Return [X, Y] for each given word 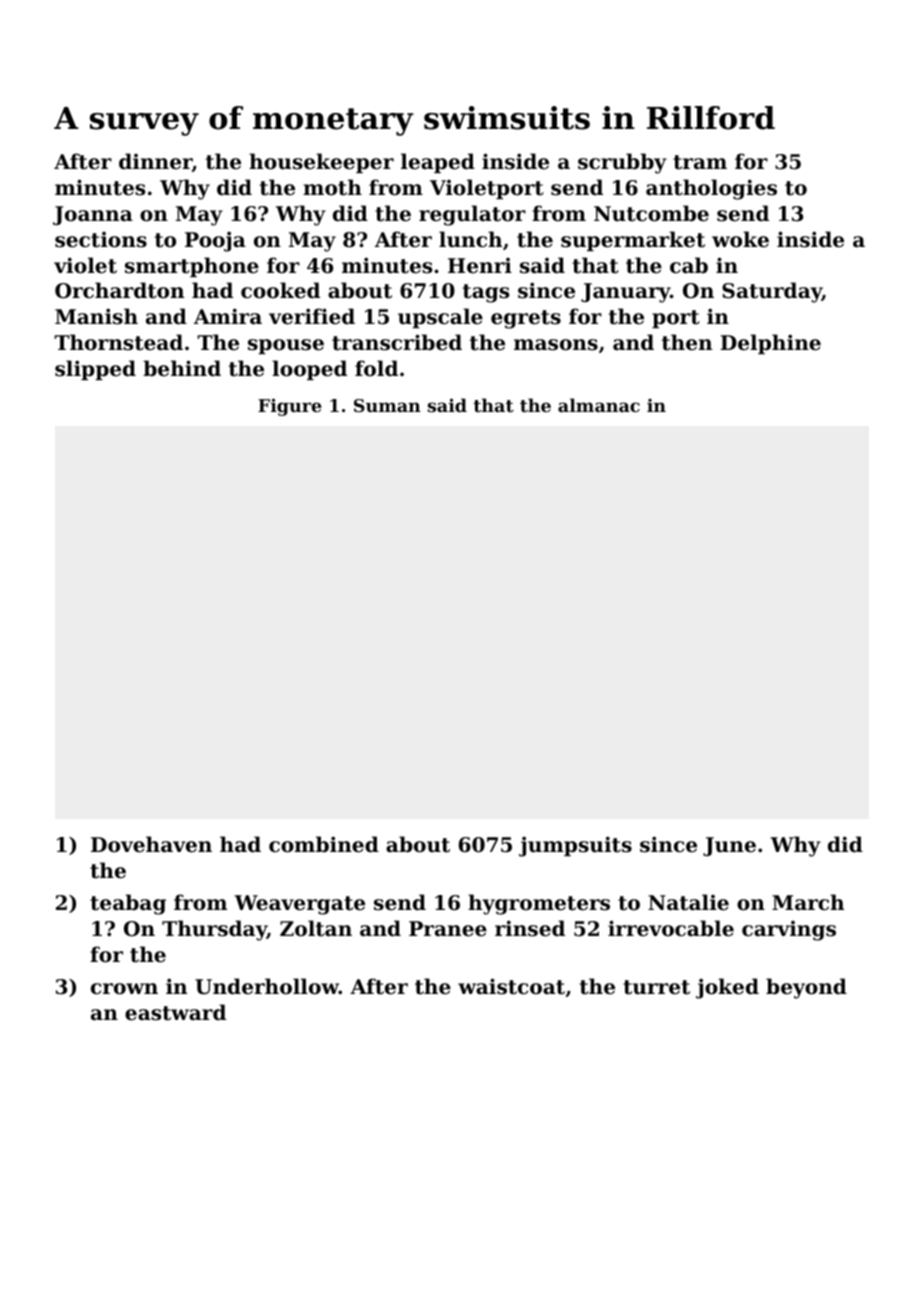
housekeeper [321, 163]
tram [700, 162]
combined [324, 844]
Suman [387, 405]
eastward [175, 1012]
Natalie [688, 902]
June [729, 846]
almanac [599, 405]
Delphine [770, 344]
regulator [472, 215]
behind [182, 368]
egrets [526, 319]
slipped [95, 370]
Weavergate [299, 905]
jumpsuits [575, 846]
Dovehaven [151, 844]
